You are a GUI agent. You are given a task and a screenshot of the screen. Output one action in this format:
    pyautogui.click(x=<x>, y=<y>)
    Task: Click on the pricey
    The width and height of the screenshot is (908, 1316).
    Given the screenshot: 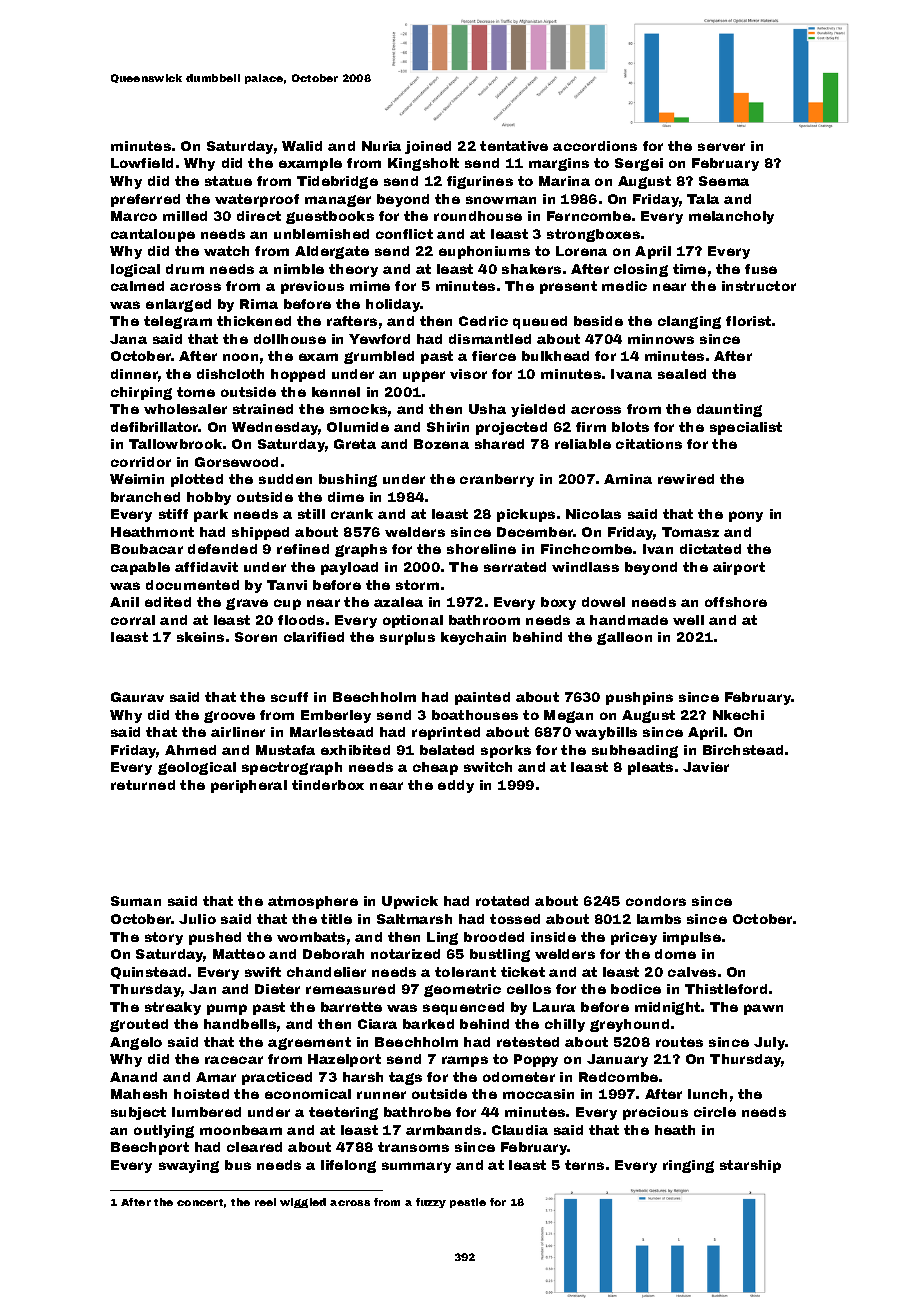 What is the action you would take?
    pyautogui.click(x=634, y=938)
